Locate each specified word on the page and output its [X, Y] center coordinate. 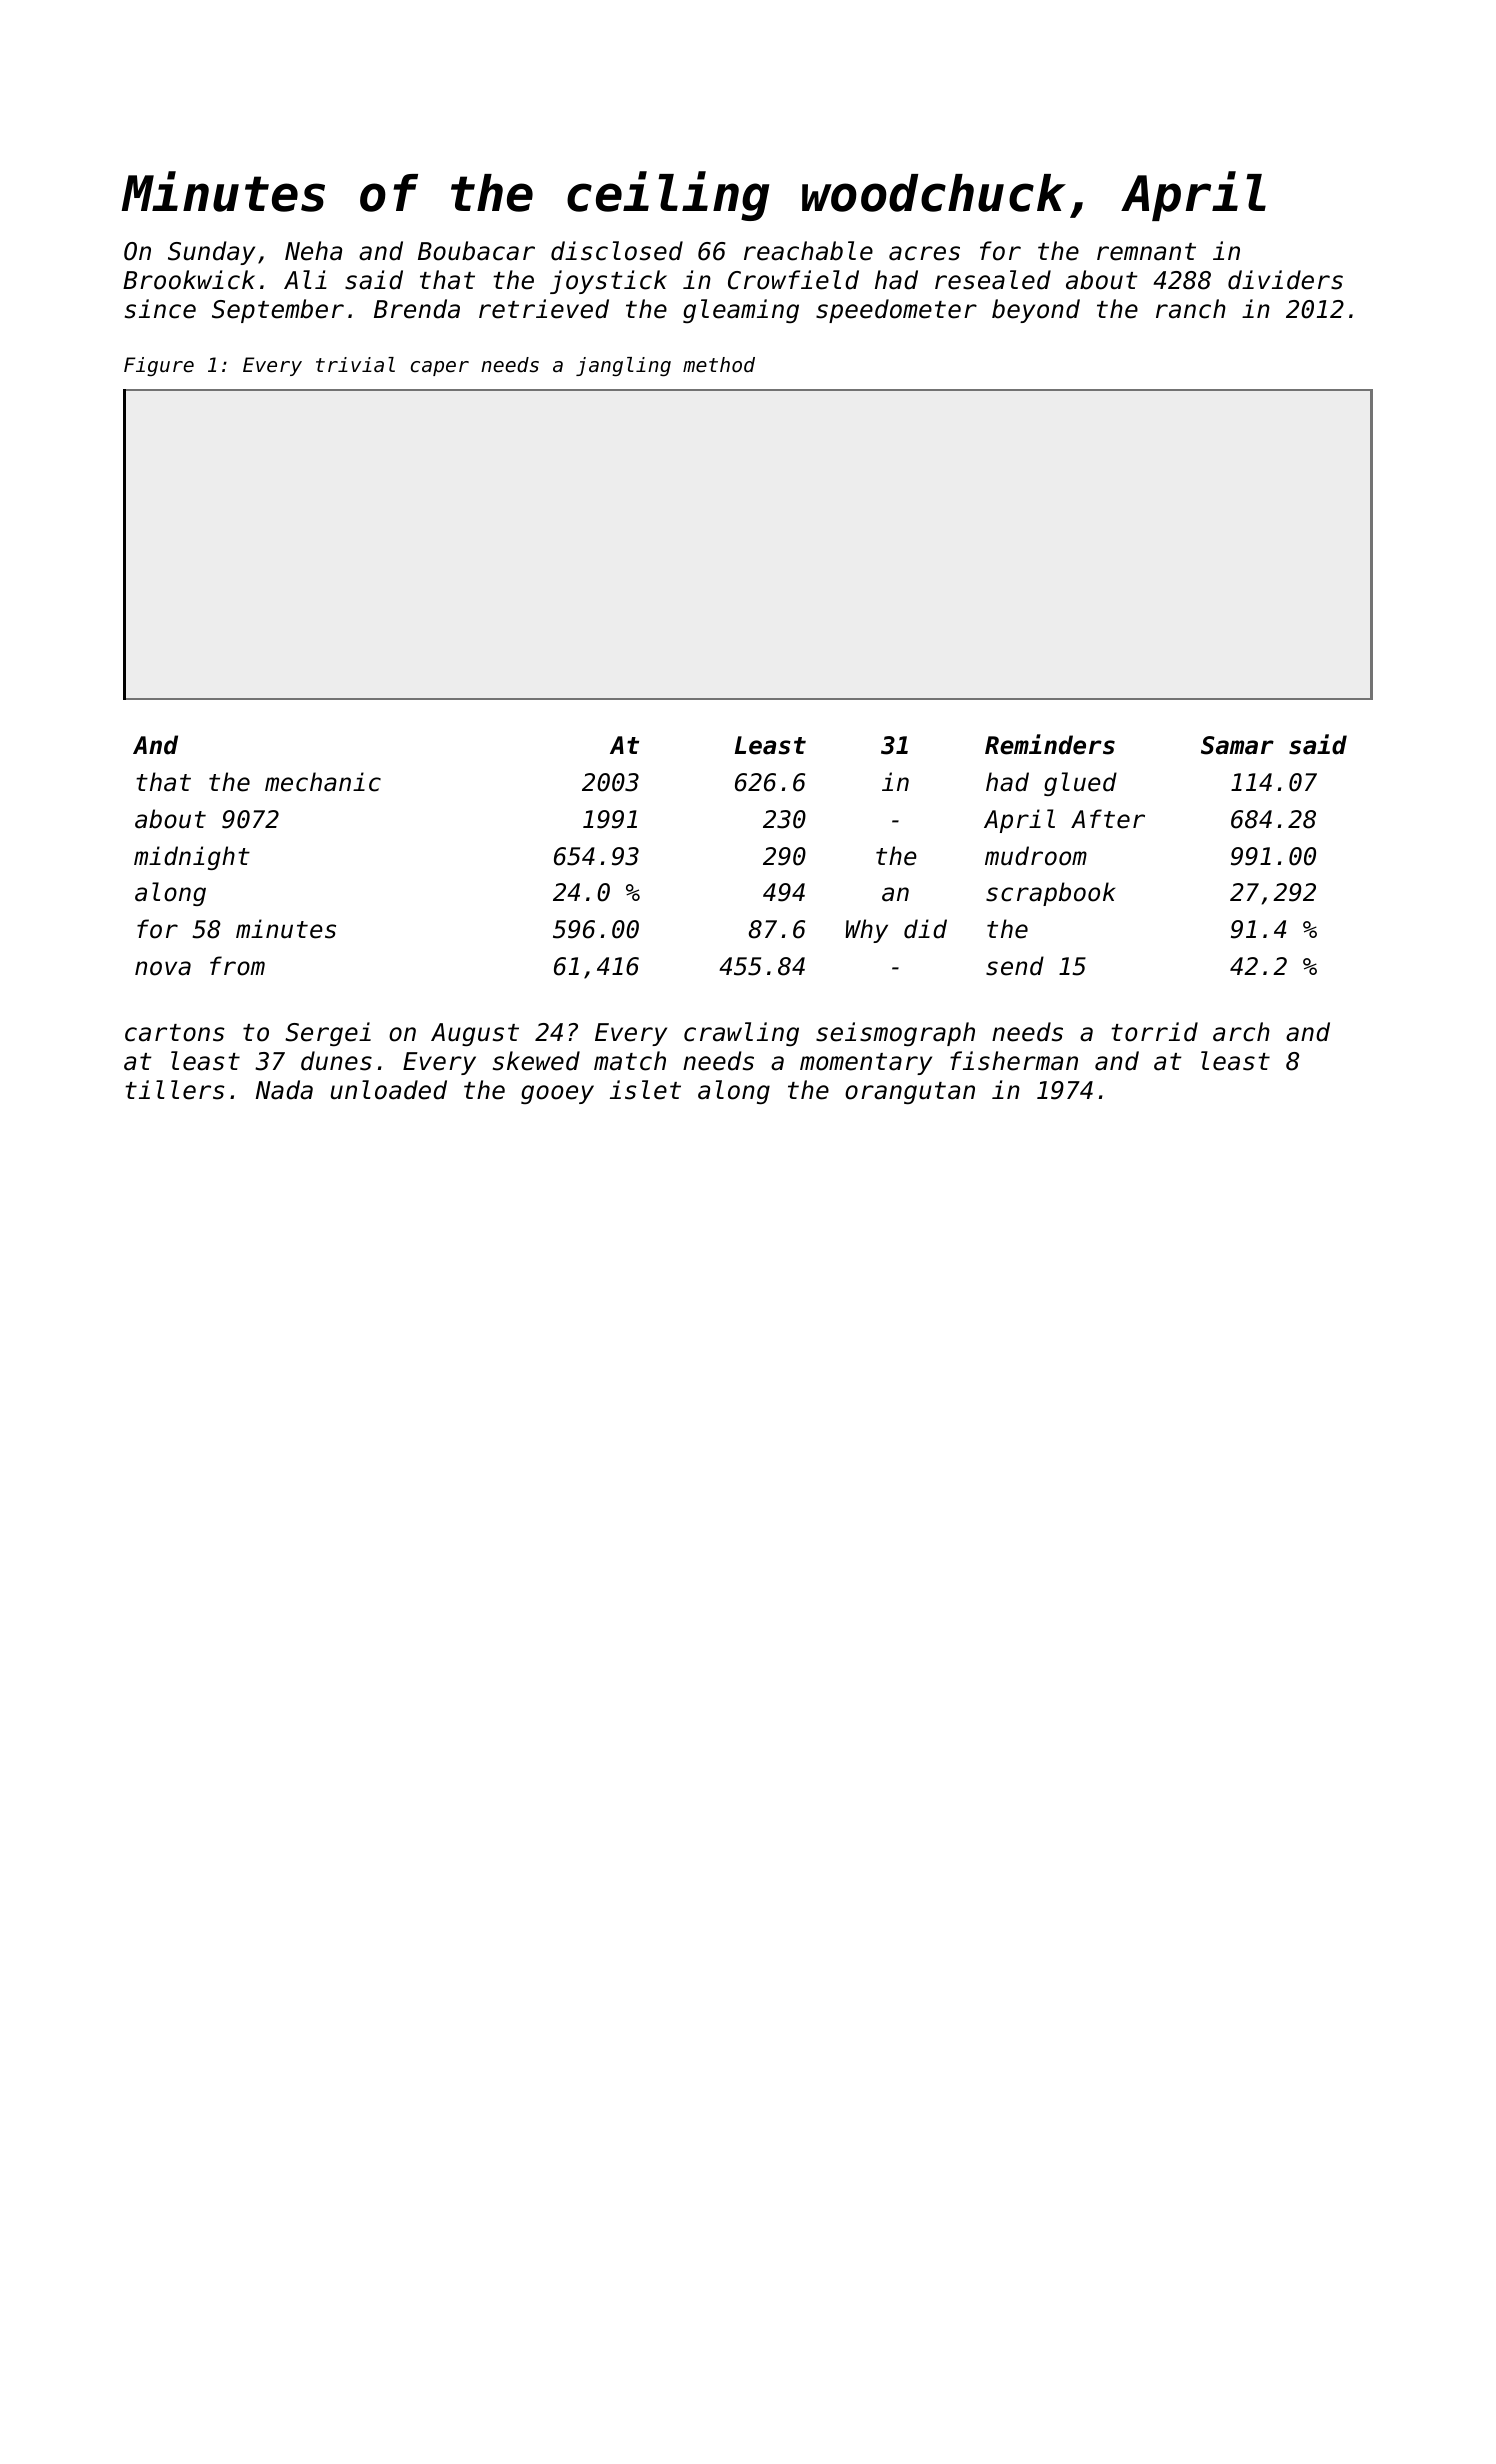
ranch [1191, 309]
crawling [741, 1034]
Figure [159, 366]
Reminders [1050, 744]
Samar [1237, 745]
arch [1241, 1032]
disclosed [617, 251]
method [719, 365]
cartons [175, 1033]
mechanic [323, 782]
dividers [1285, 280]
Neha [313, 251]
